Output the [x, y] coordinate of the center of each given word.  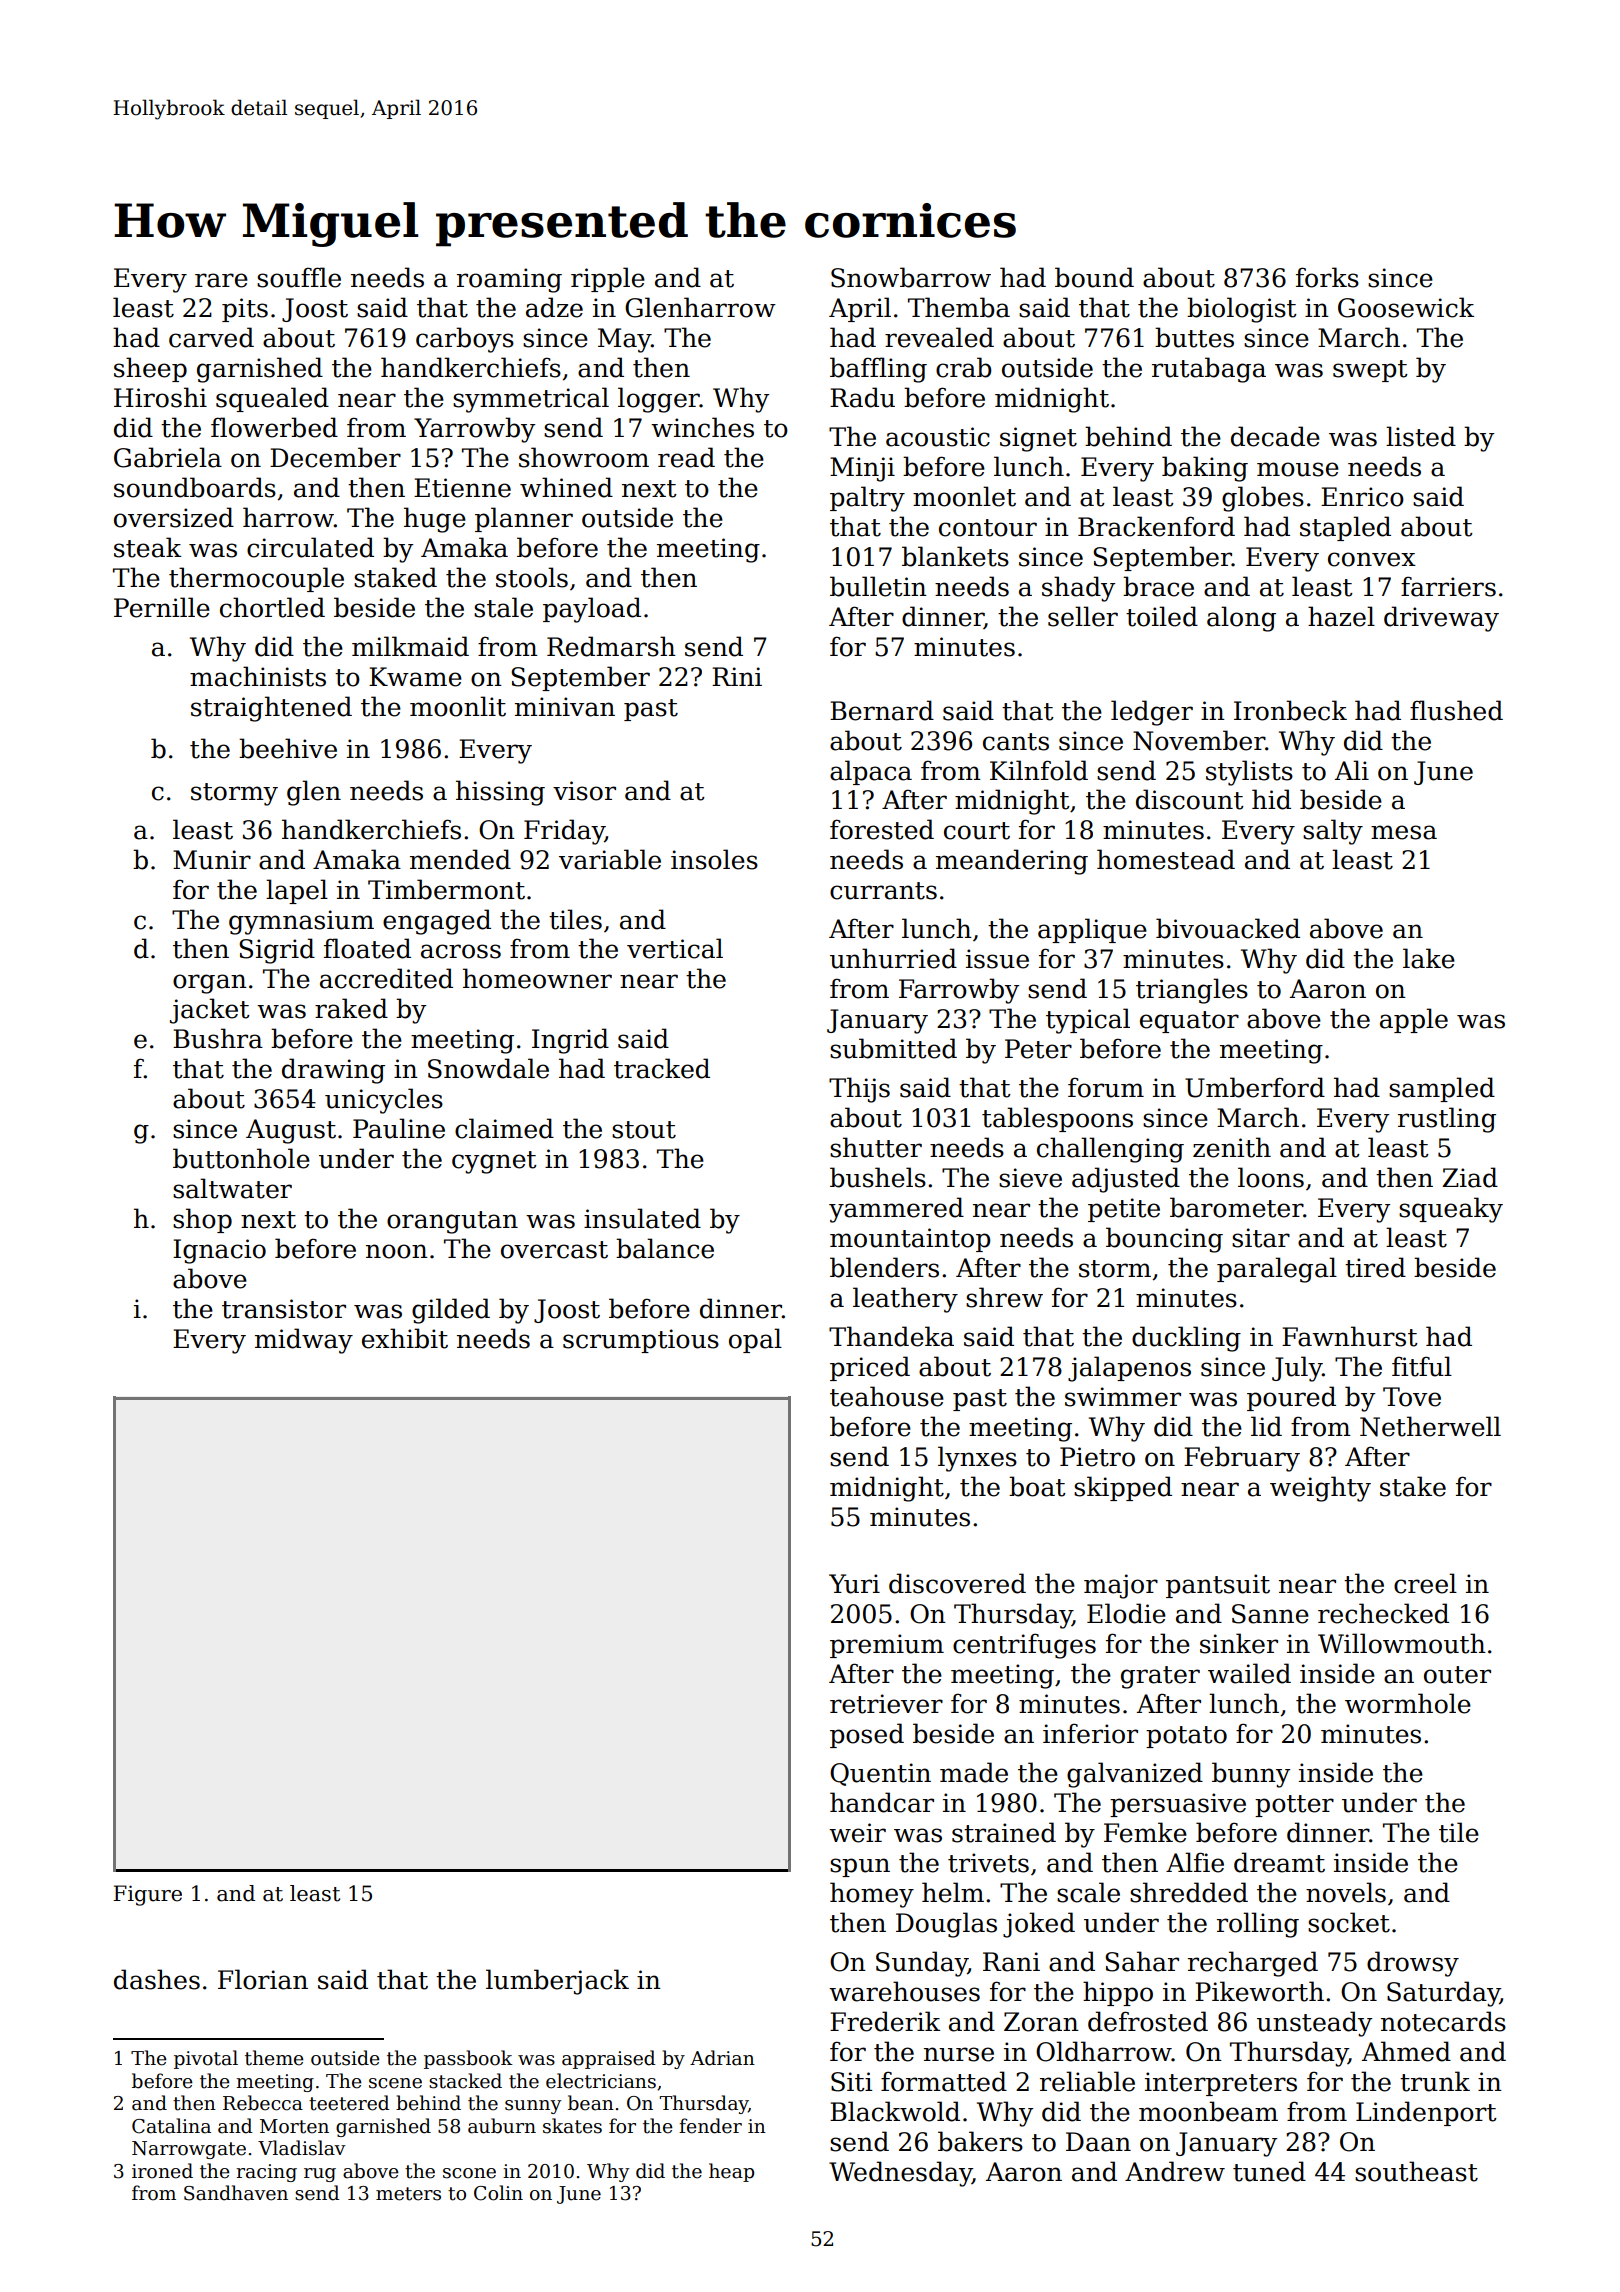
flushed [1456, 710]
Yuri [854, 1584]
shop [202, 1220]
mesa [1404, 832]
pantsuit [1218, 1586]
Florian [263, 1979]
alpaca [871, 772]
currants [883, 891]
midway [304, 1341]
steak [147, 547]
